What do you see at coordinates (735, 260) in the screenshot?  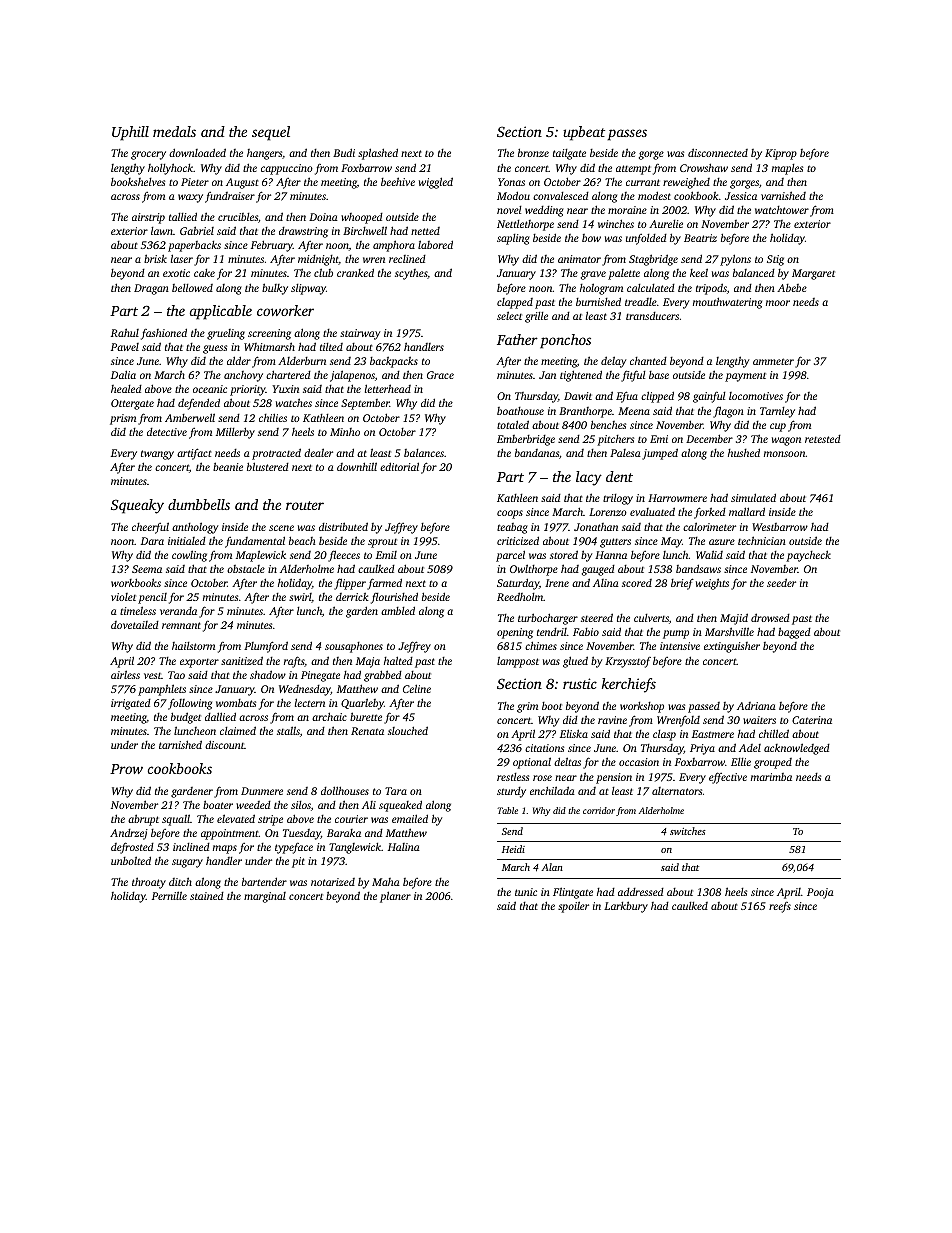 I see `pylons` at bounding box center [735, 260].
